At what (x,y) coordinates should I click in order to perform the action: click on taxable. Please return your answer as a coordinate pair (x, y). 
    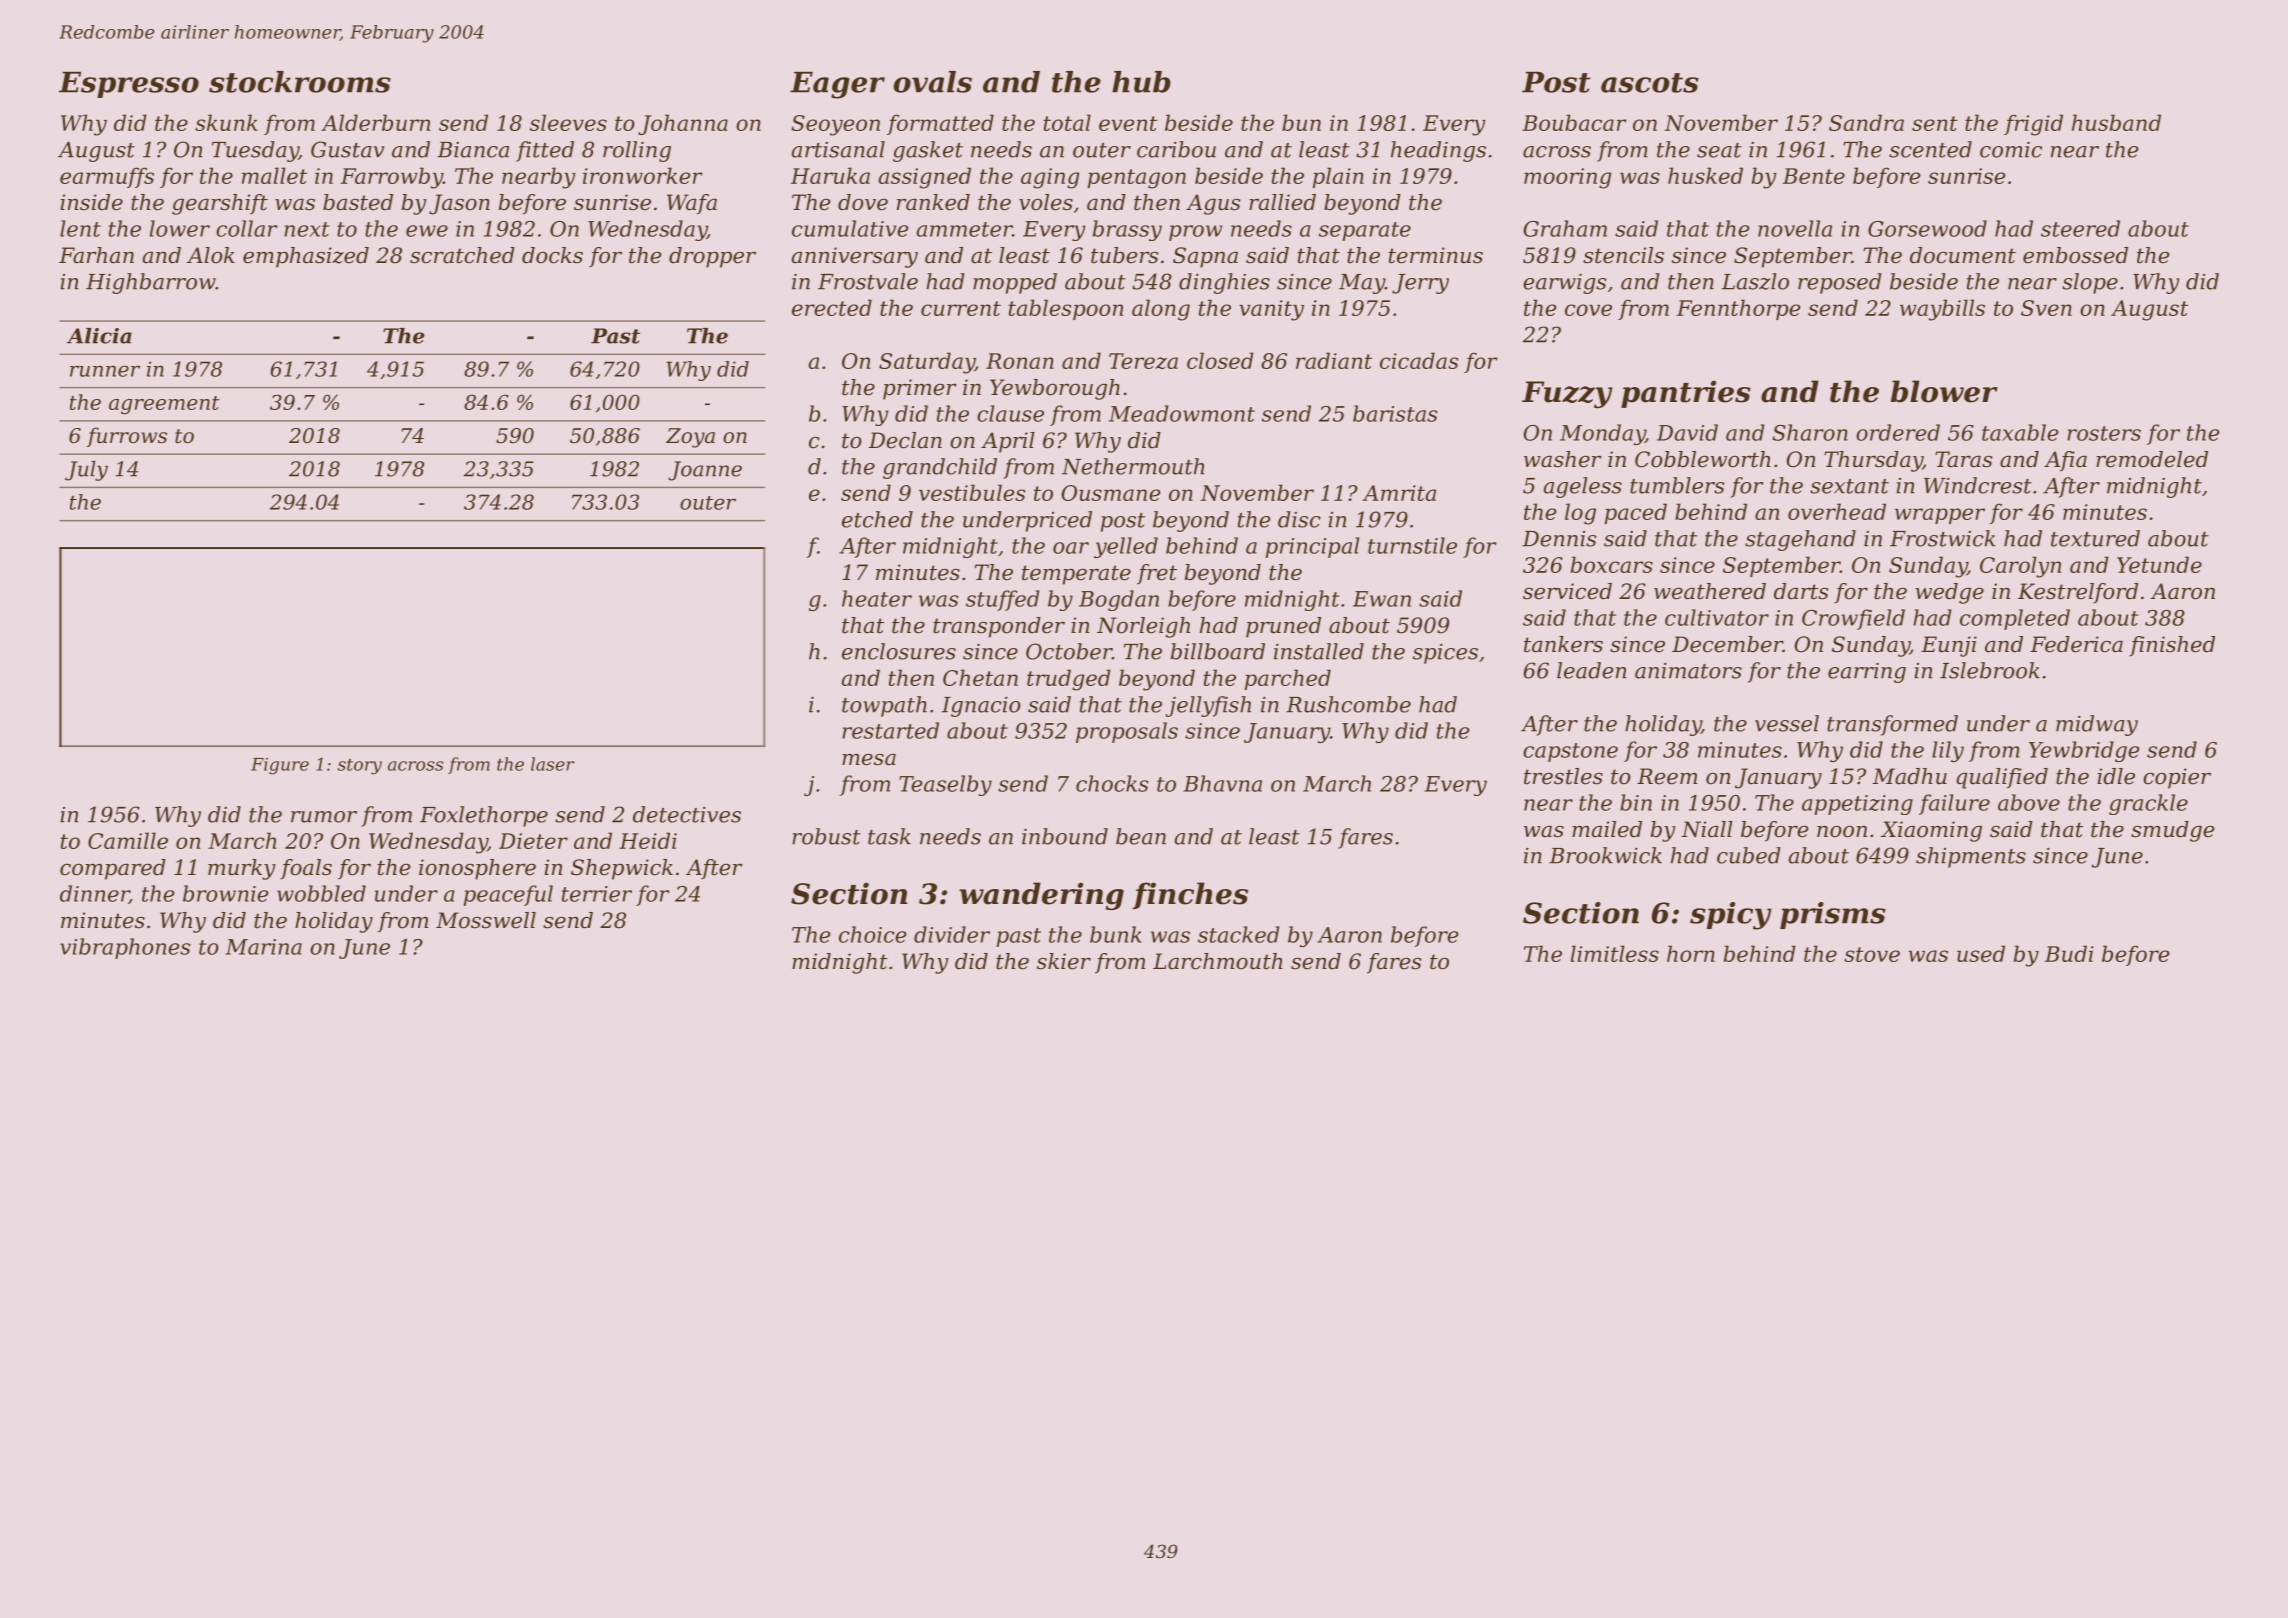
    Looking at the image, I should click on (2020, 432).
